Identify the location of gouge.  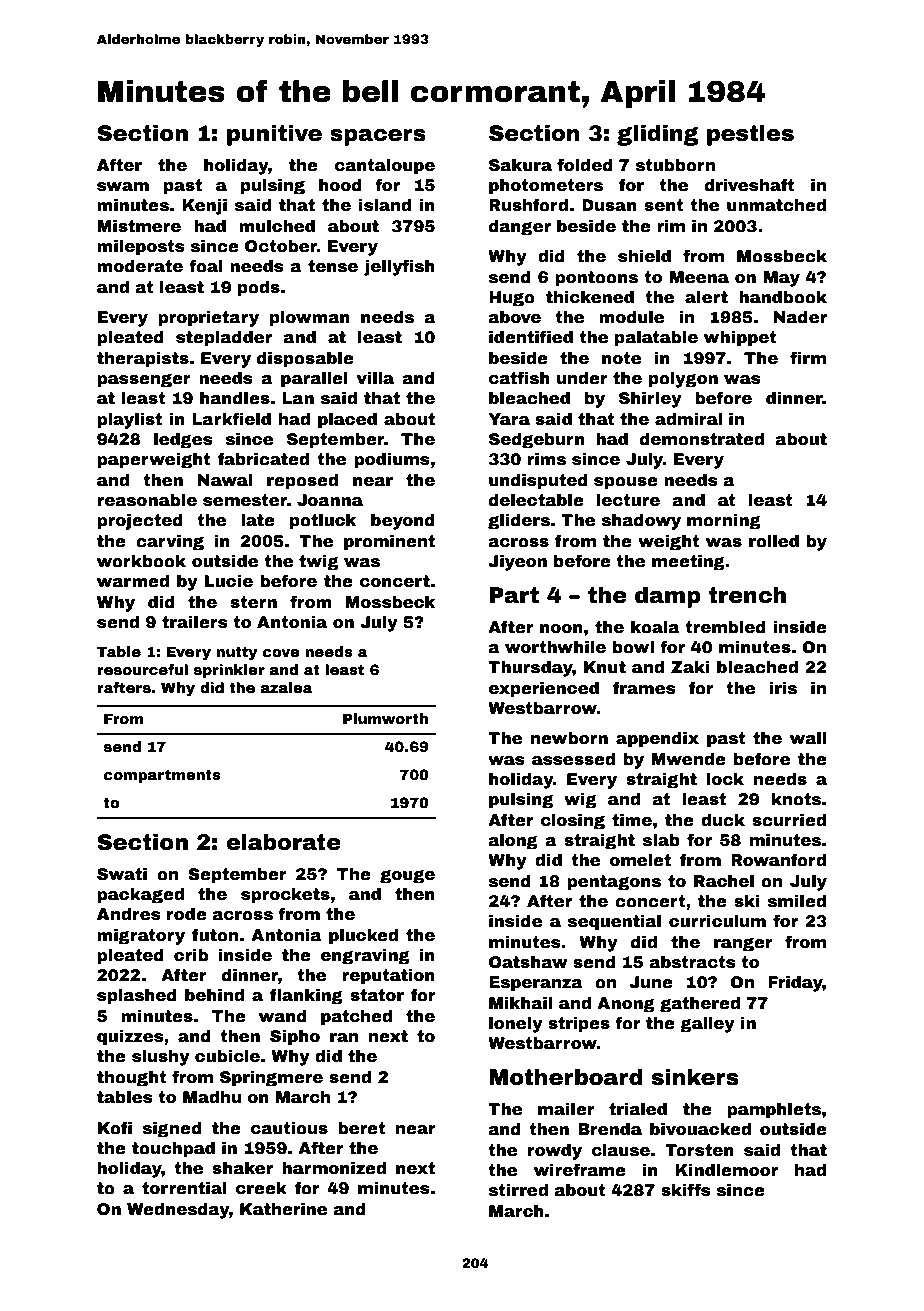
(407, 876).
